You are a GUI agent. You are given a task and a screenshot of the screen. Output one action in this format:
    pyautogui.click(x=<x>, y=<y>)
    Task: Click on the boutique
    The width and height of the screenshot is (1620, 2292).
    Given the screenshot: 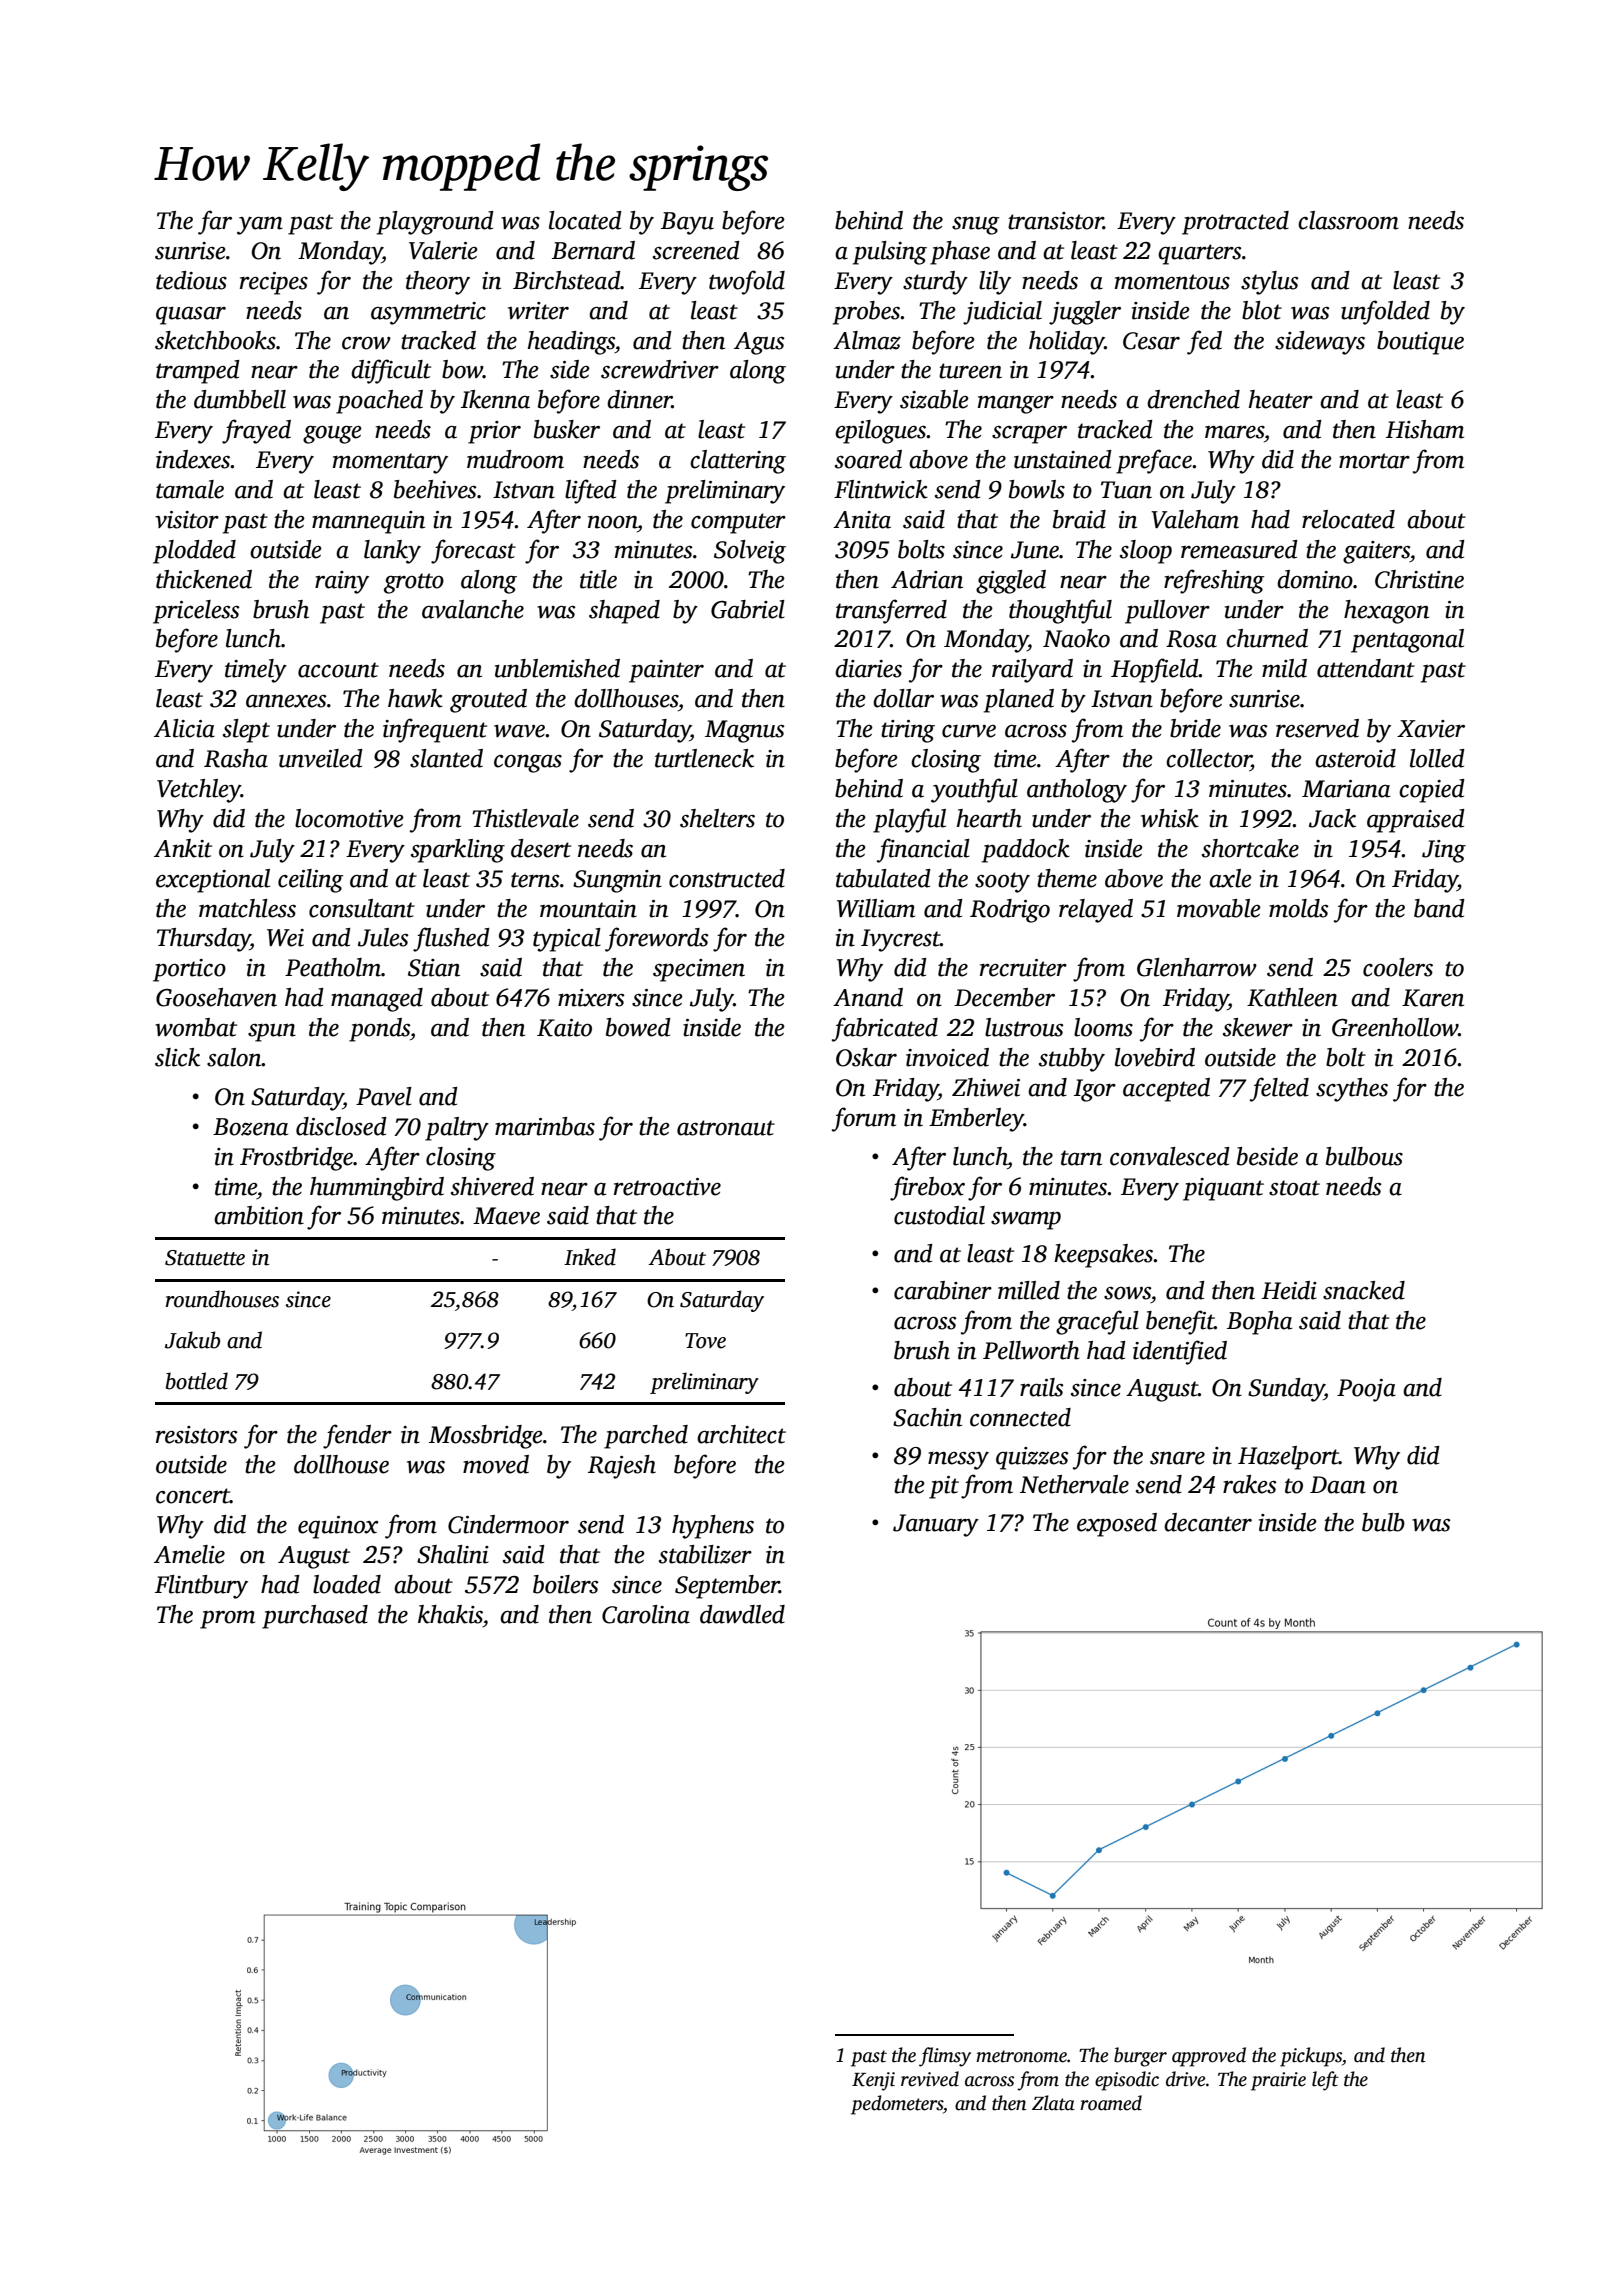 What is the action you would take?
    pyautogui.click(x=1420, y=343)
